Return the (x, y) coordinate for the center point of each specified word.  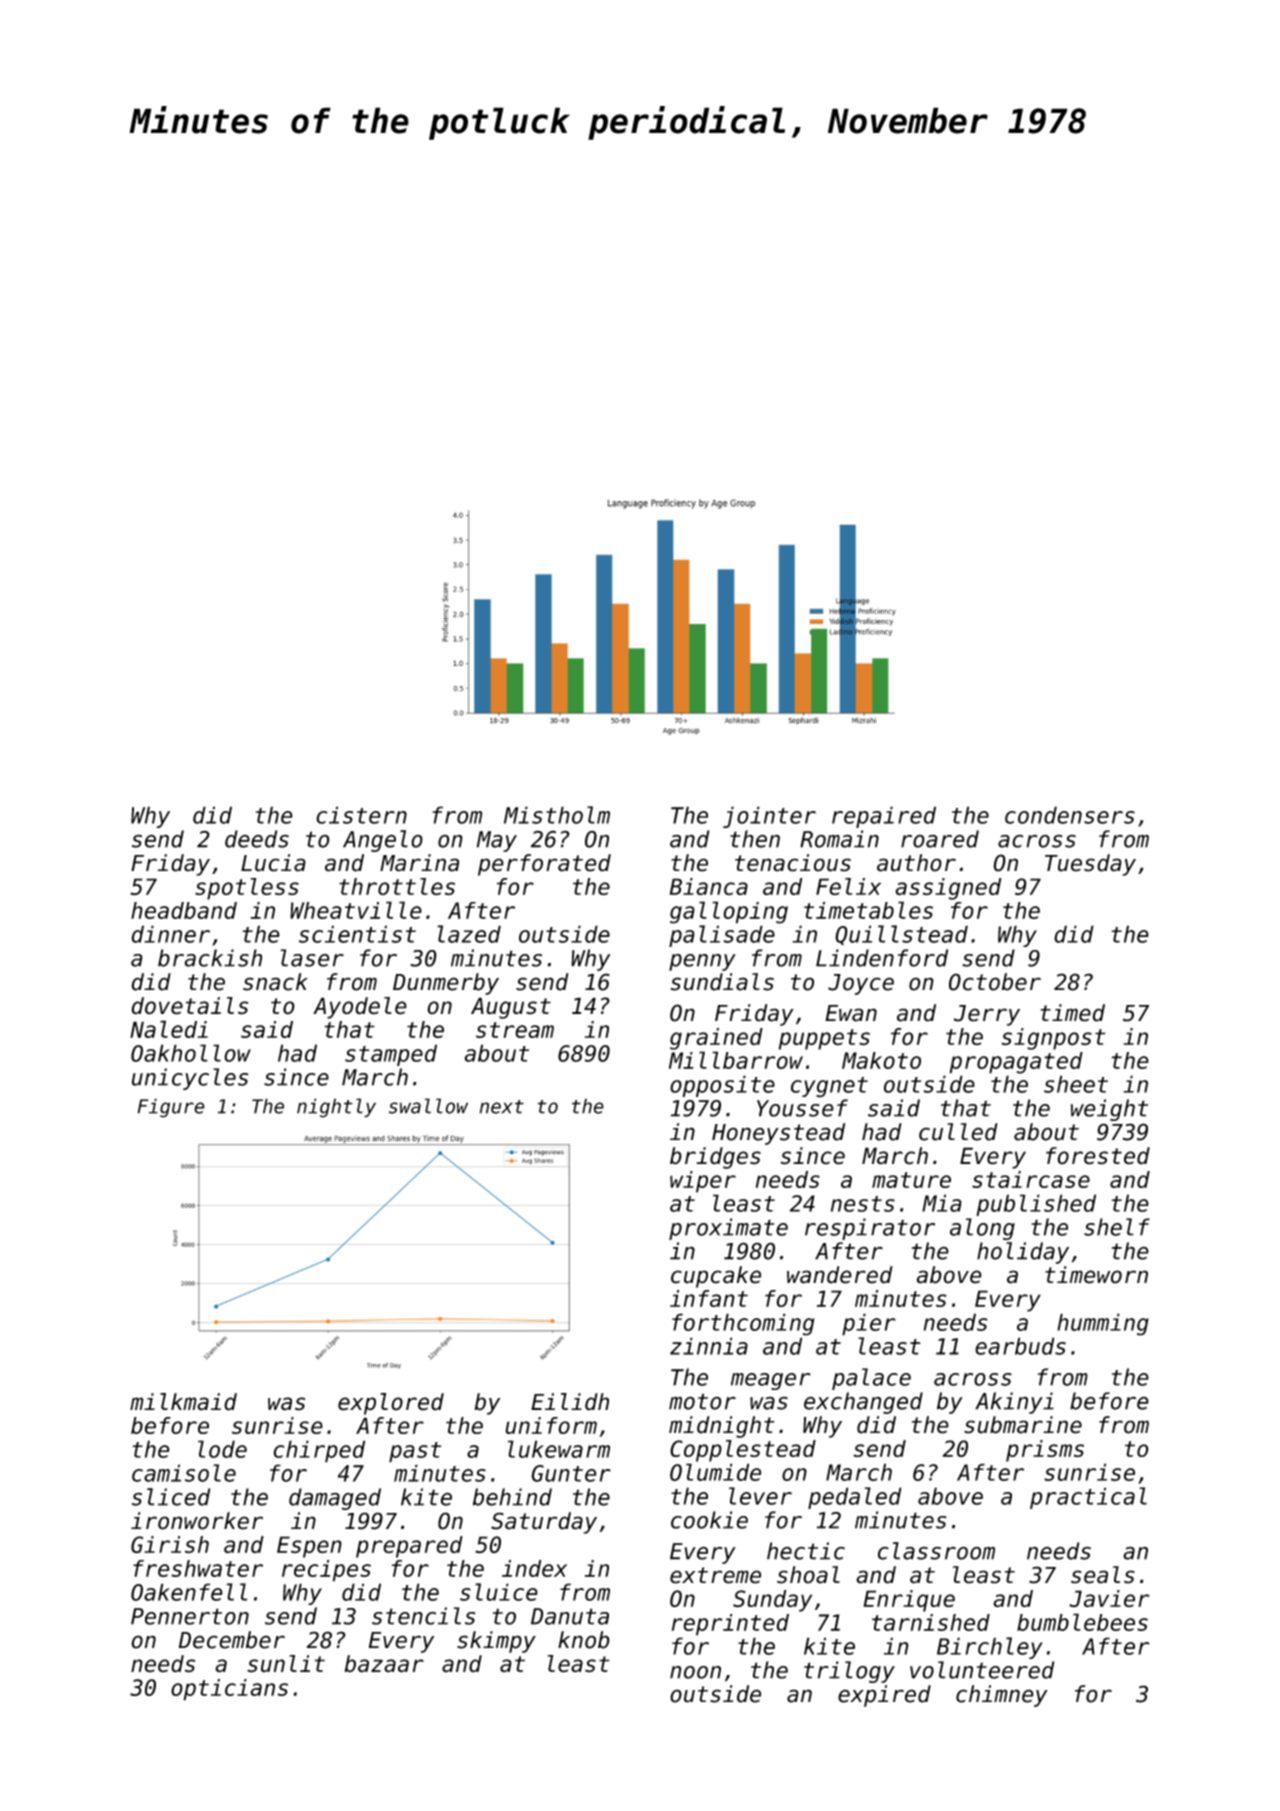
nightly (336, 1108)
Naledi (169, 1029)
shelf (1117, 1227)
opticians (229, 1690)
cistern (361, 815)
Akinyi (1014, 1403)
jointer (769, 817)
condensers (1070, 815)
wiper (703, 1182)
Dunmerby (446, 984)
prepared (409, 1547)
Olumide (715, 1472)
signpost (1053, 1039)
